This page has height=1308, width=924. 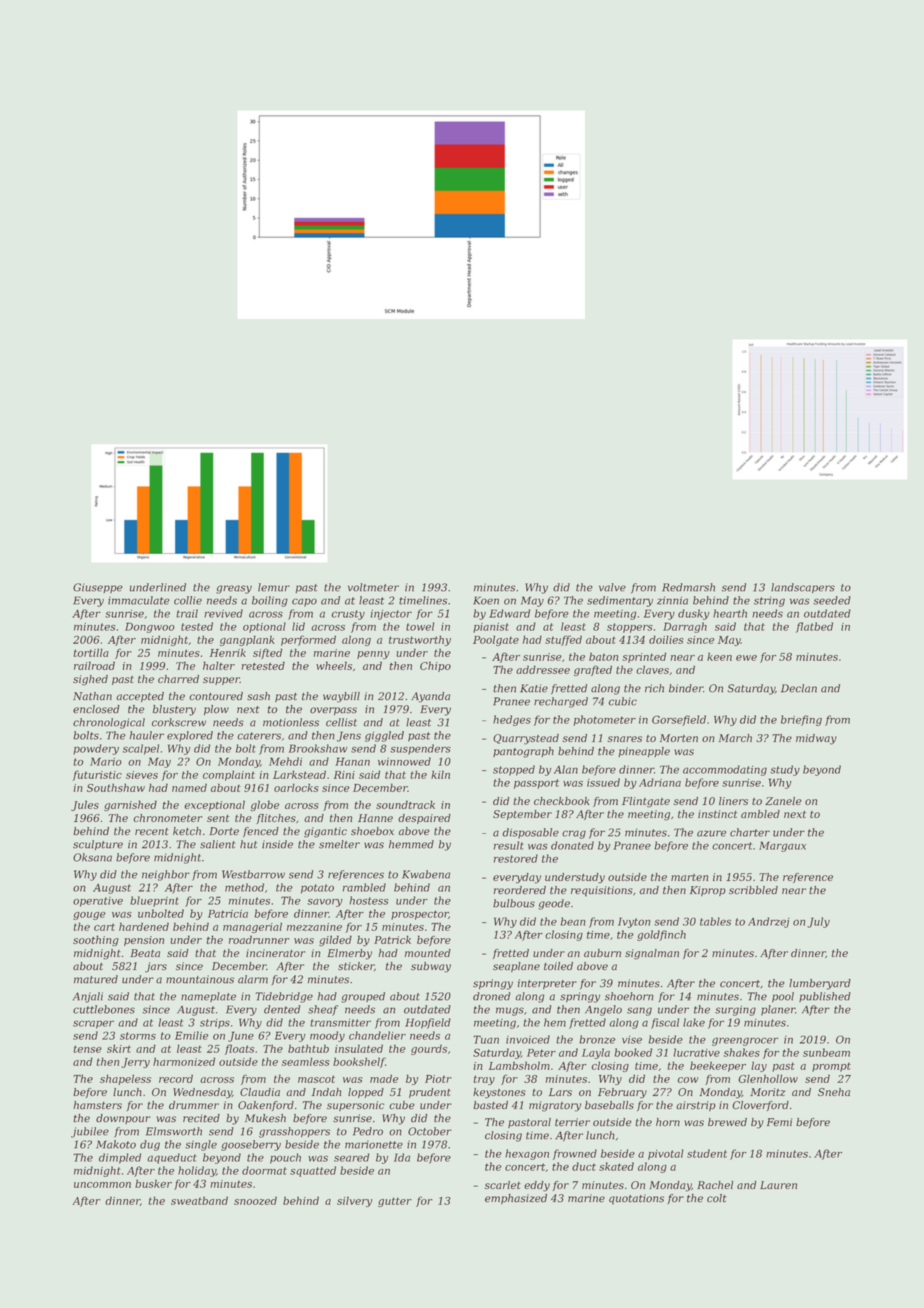 I want to click on sweatband, so click(x=199, y=1200).
